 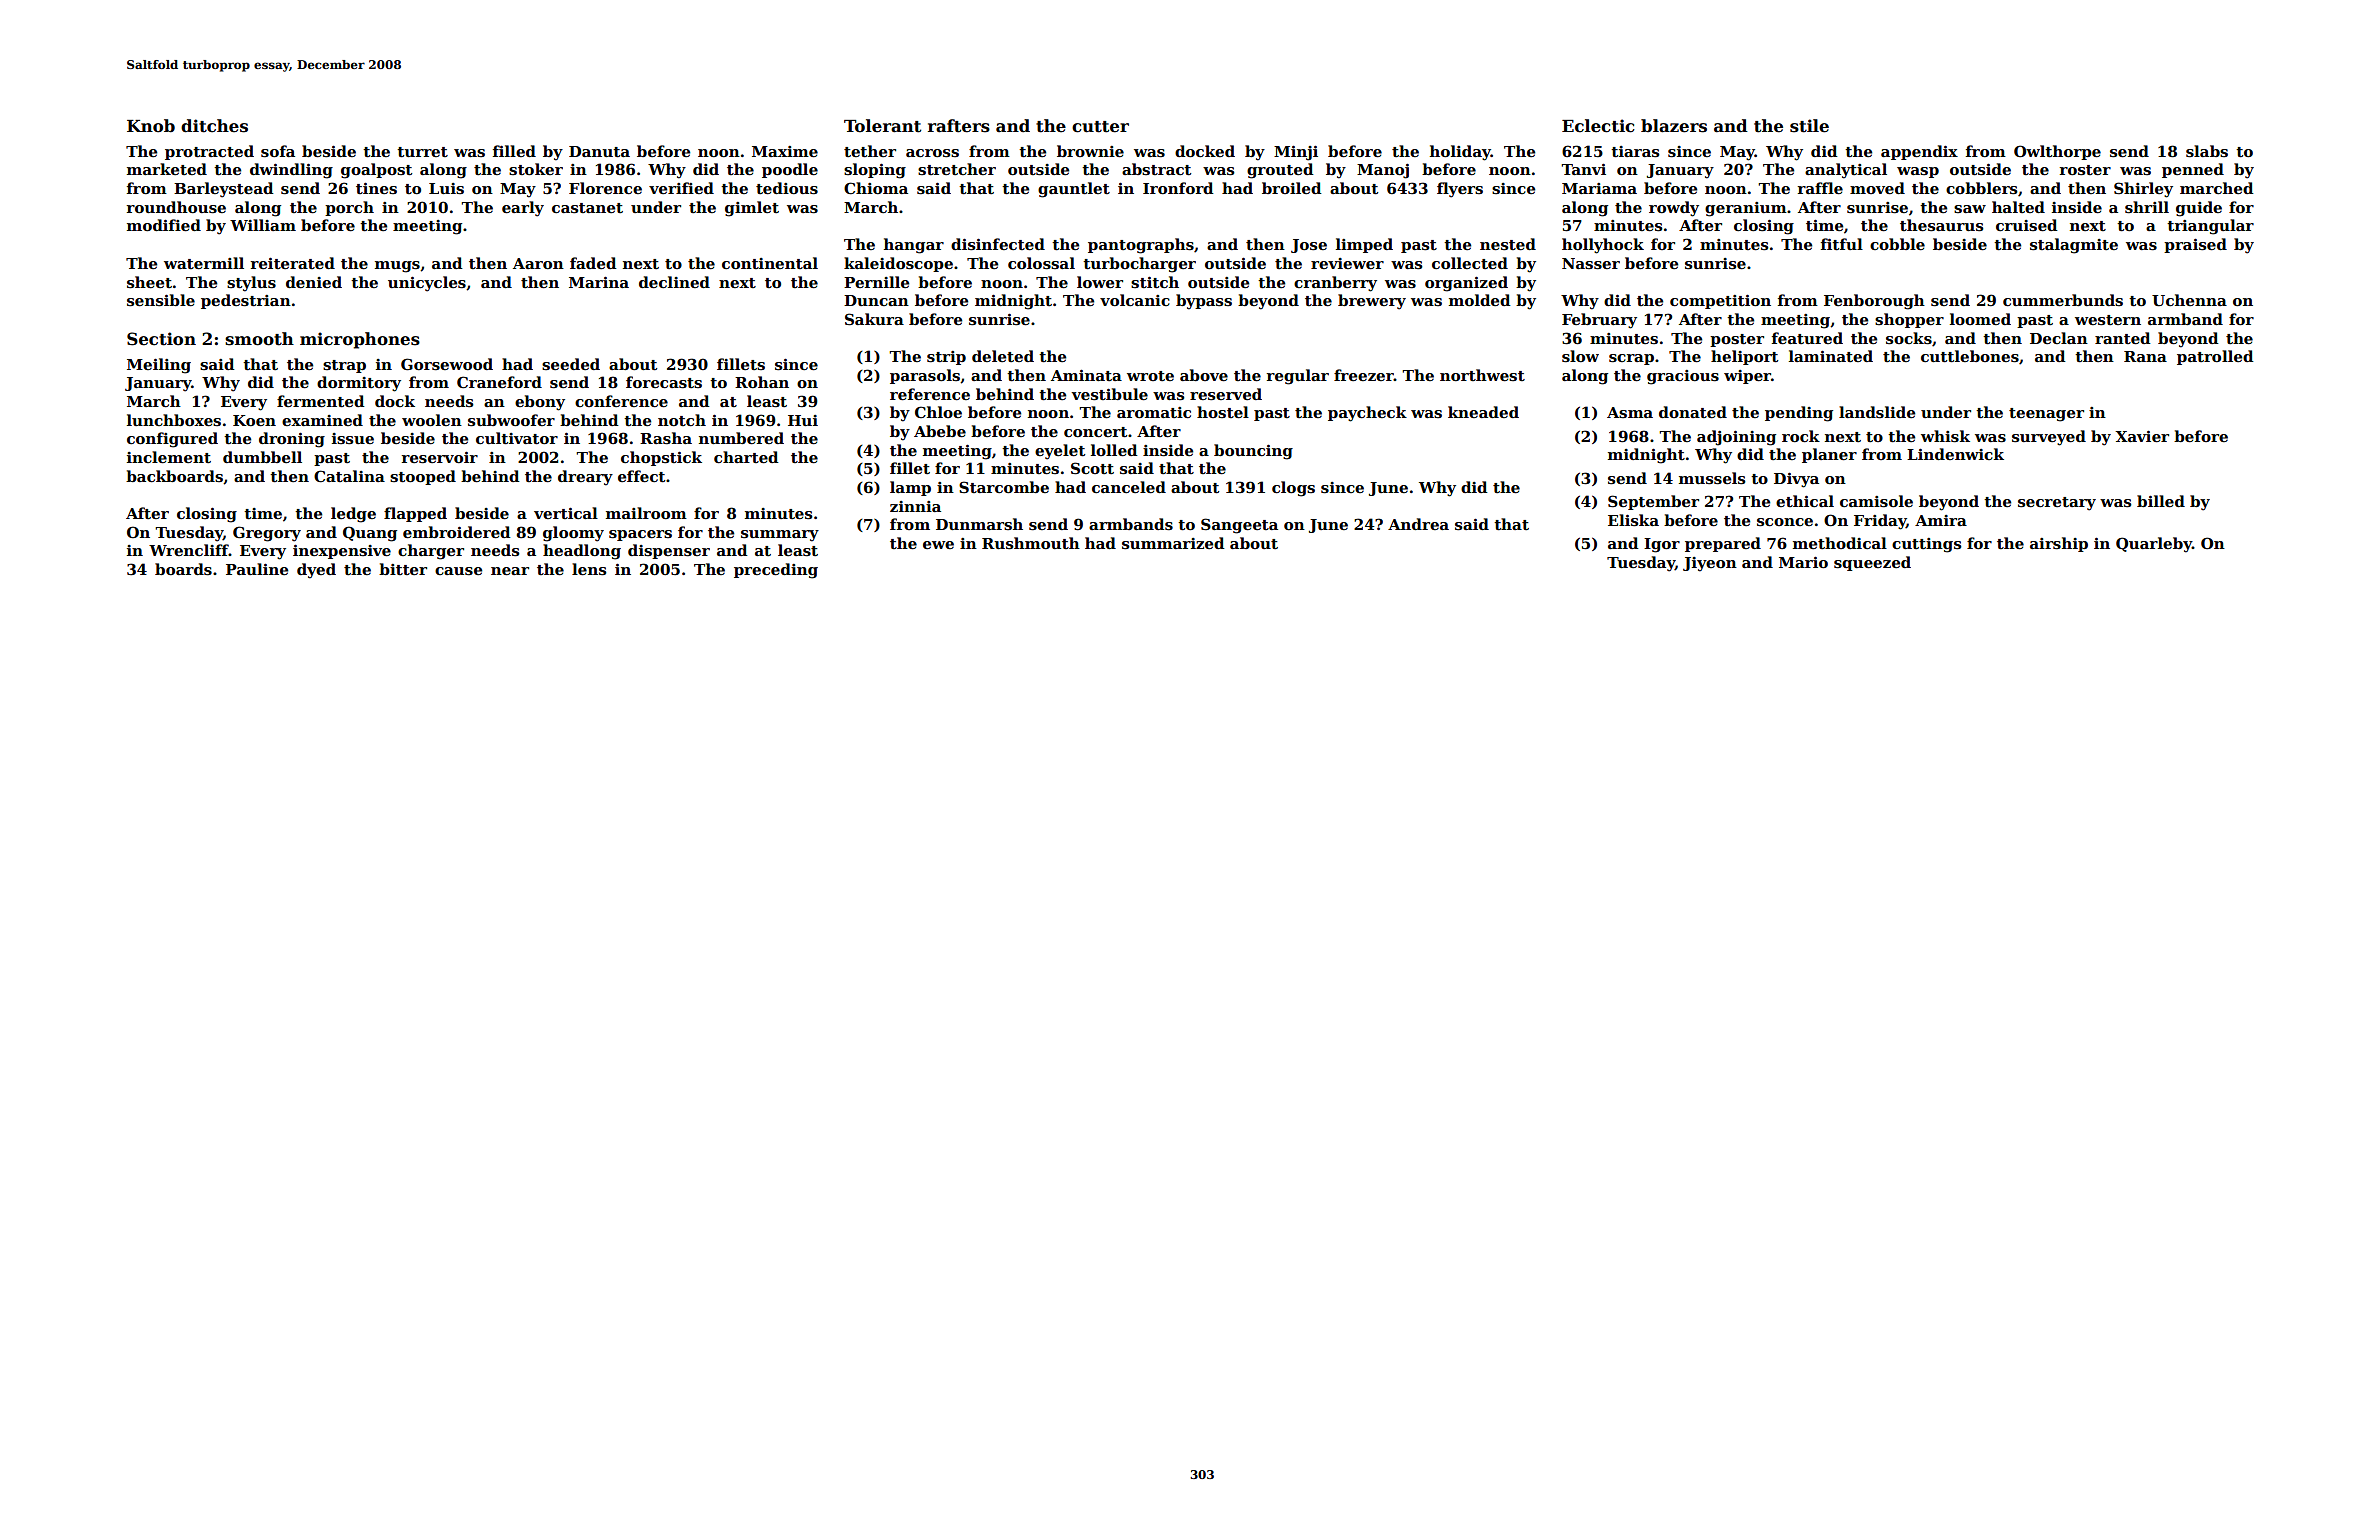 What do you see at coordinates (499, 382) in the page?
I see `Craneford` at bounding box center [499, 382].
